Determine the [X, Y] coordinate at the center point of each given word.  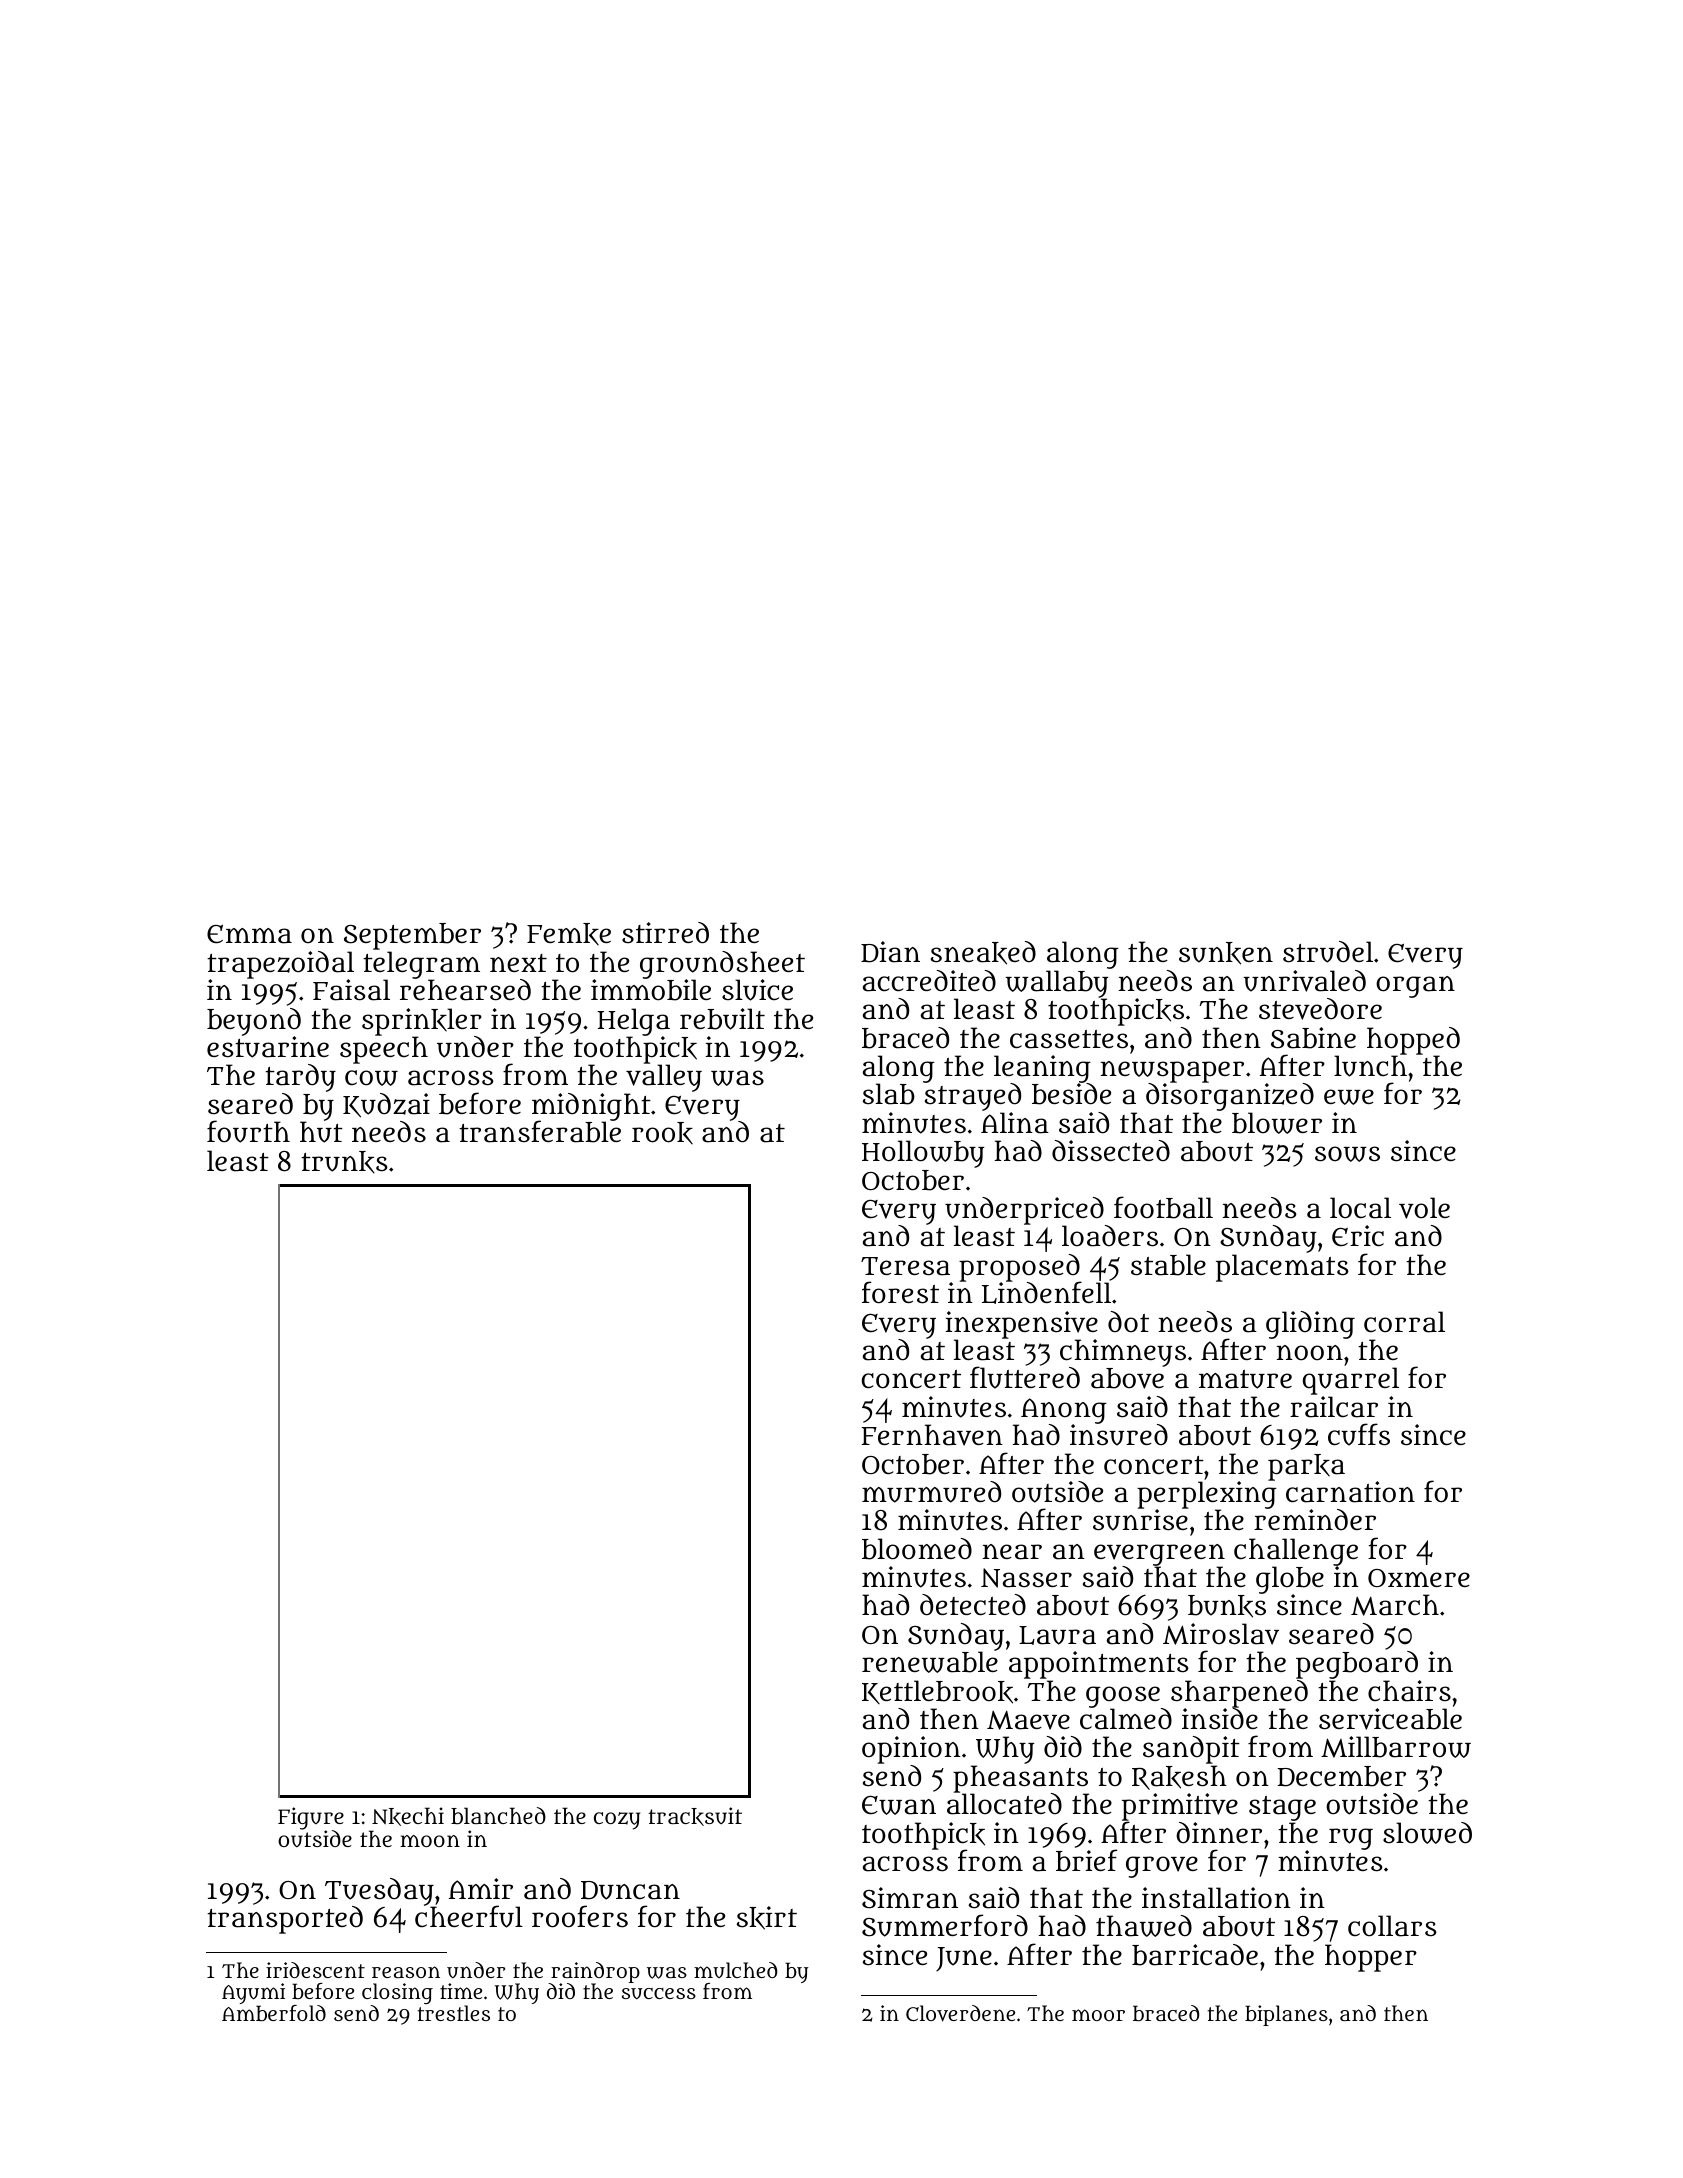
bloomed [917, 1549]
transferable [540, 1132]
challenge [1296, 1552]
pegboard [1357, 1665]
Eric [1358, 1236]
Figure [311, 1819]
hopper [1371, 1958]
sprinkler [422, 1022]
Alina [1015, 1123]
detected [973, 1605]
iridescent [315, 1970]
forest [900, 1292]
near [1012, 1552]
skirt [767, 1918]
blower [1277, 1123]
